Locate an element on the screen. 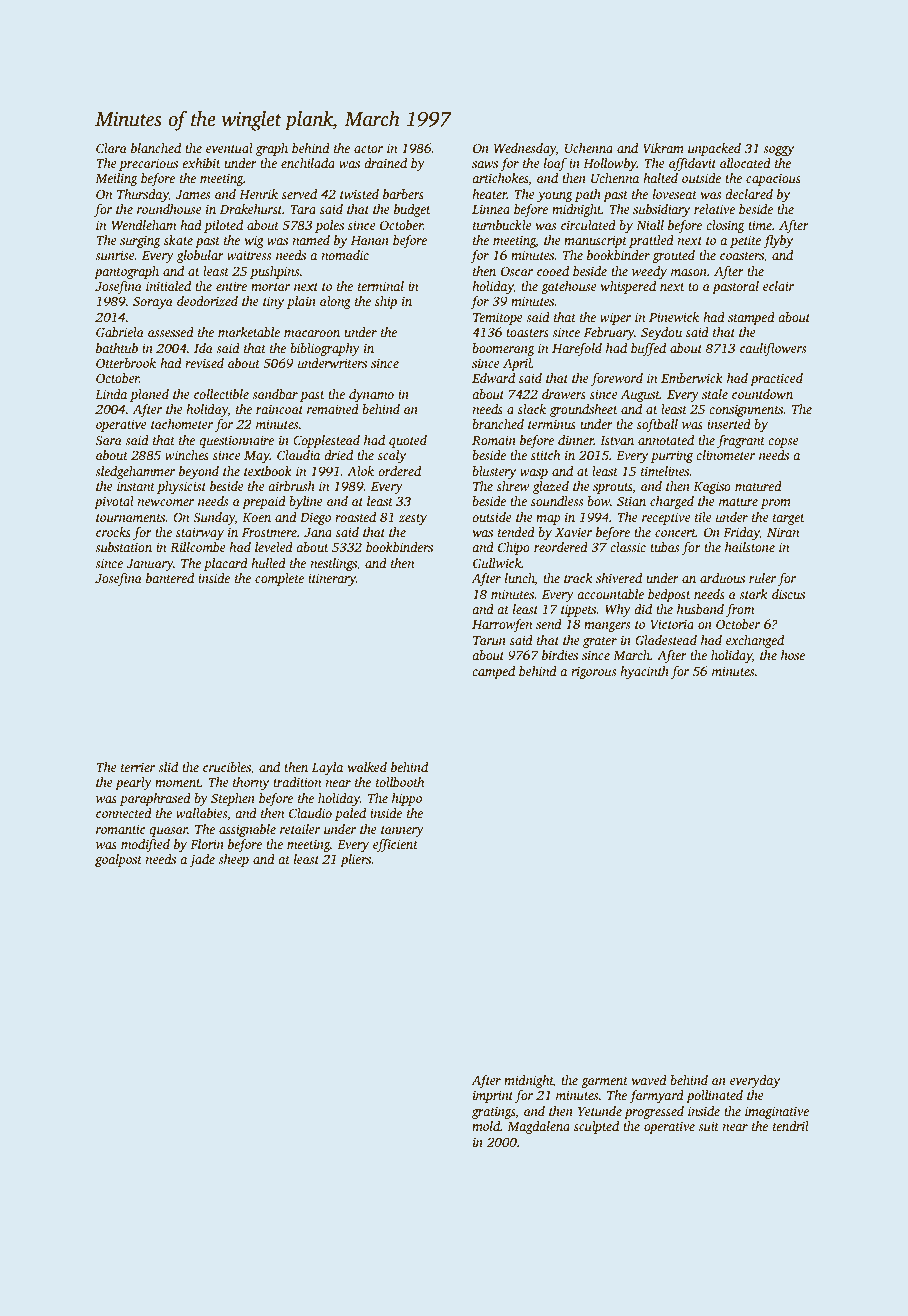  Alok is located at coordinates (360, 471).
